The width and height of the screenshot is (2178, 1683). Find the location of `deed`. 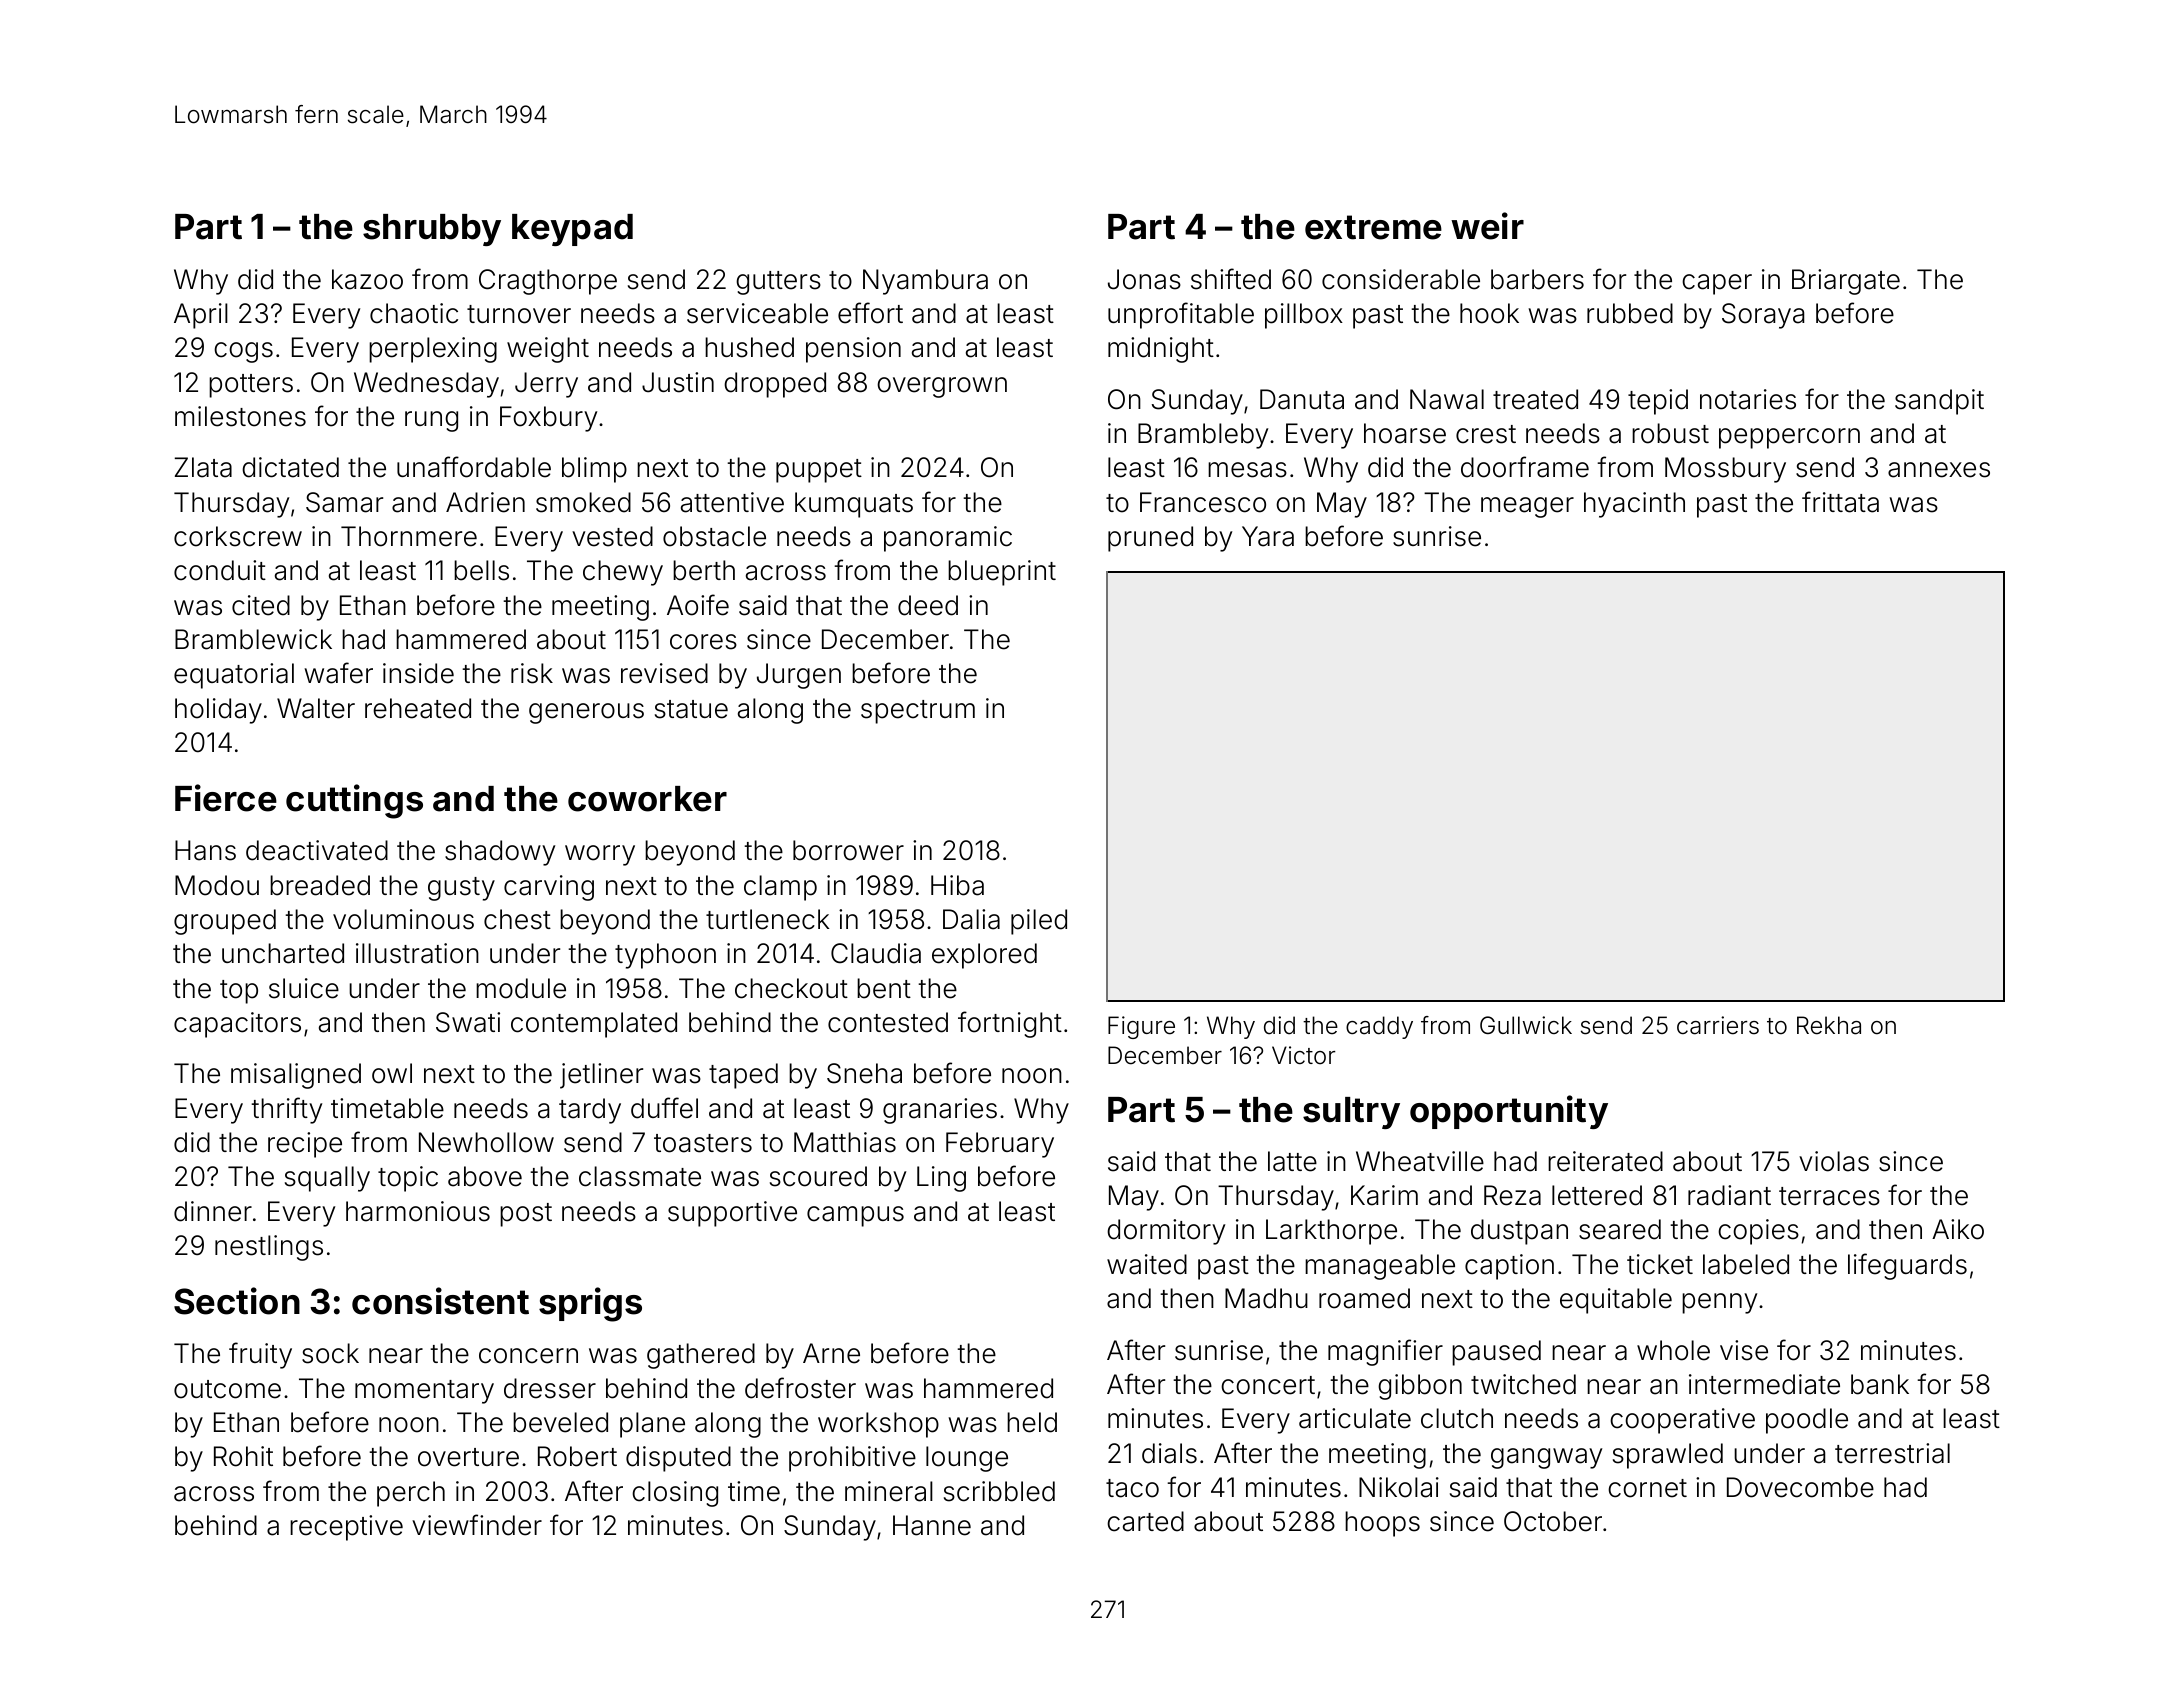

deed is located at coordinates (928, 605).
